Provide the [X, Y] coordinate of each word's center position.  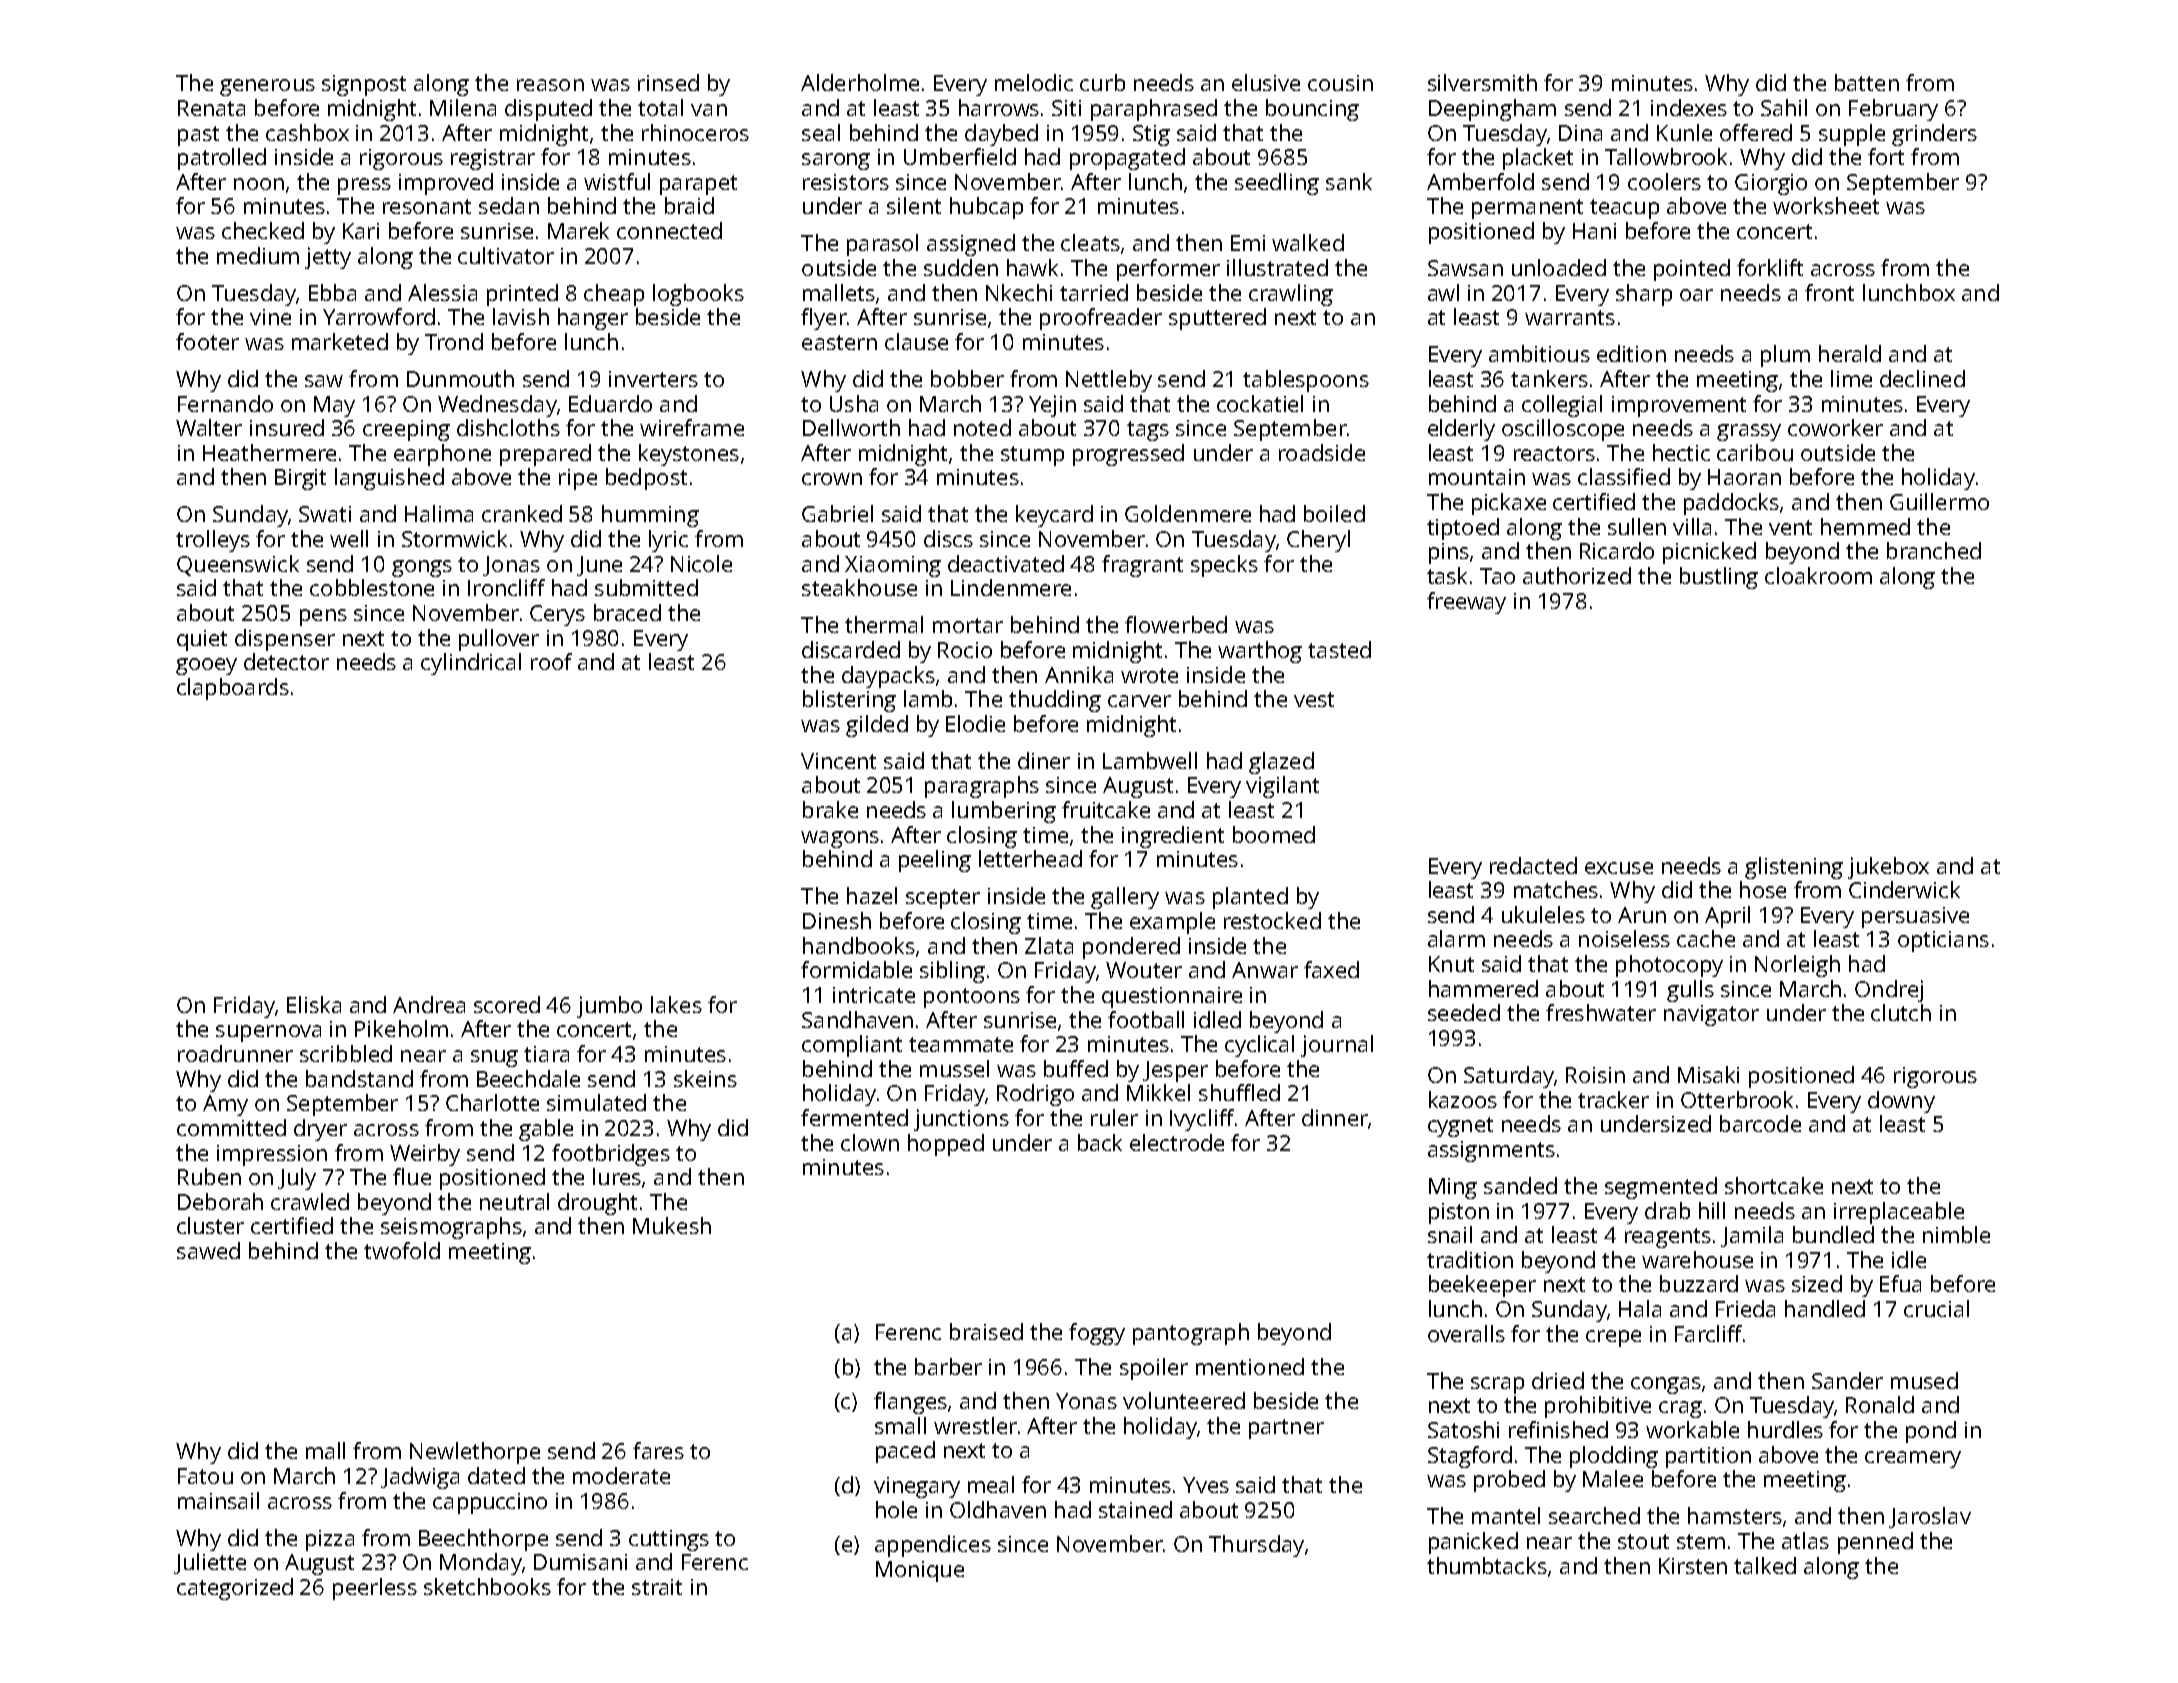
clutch [1901, 1012]
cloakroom [1818, 575]
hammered [1483, 988]
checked [263, 230]
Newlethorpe [475, 1453]
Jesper [1175, 1071]
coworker [1835, 427]
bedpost [646, 479]
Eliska [314, 1004]
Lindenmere [1011, 587]
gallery [1125, 898]
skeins [705, 1078]
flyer [824, 319]
